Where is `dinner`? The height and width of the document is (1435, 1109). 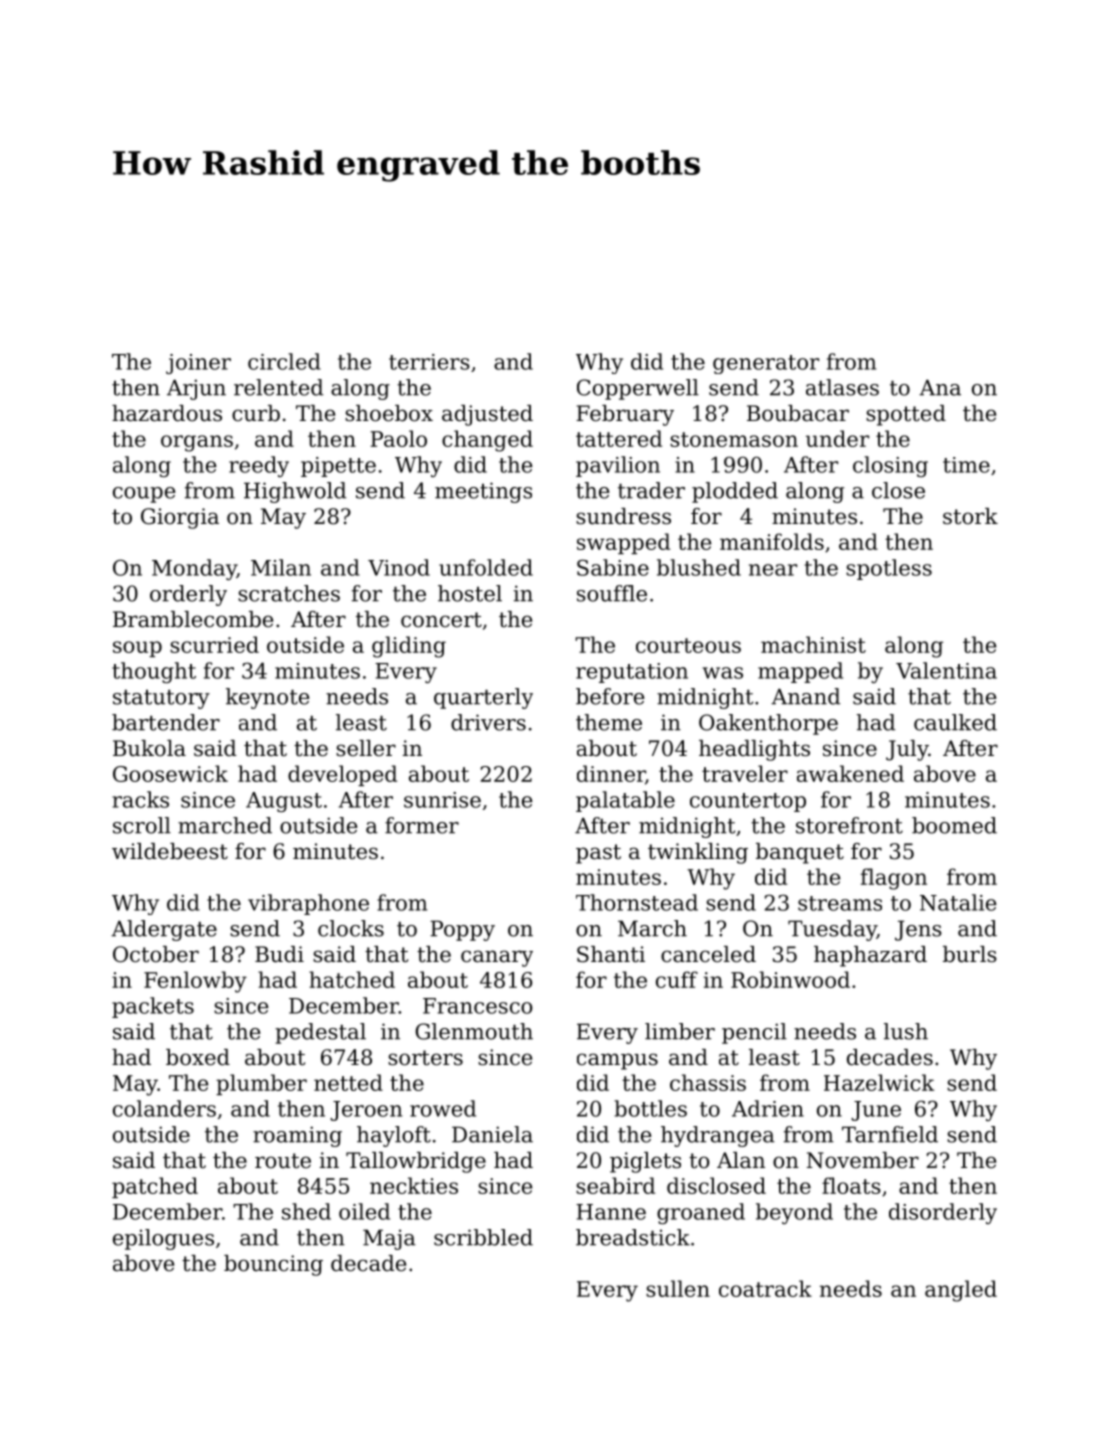
dinner is located at coordinates (611, 773).
